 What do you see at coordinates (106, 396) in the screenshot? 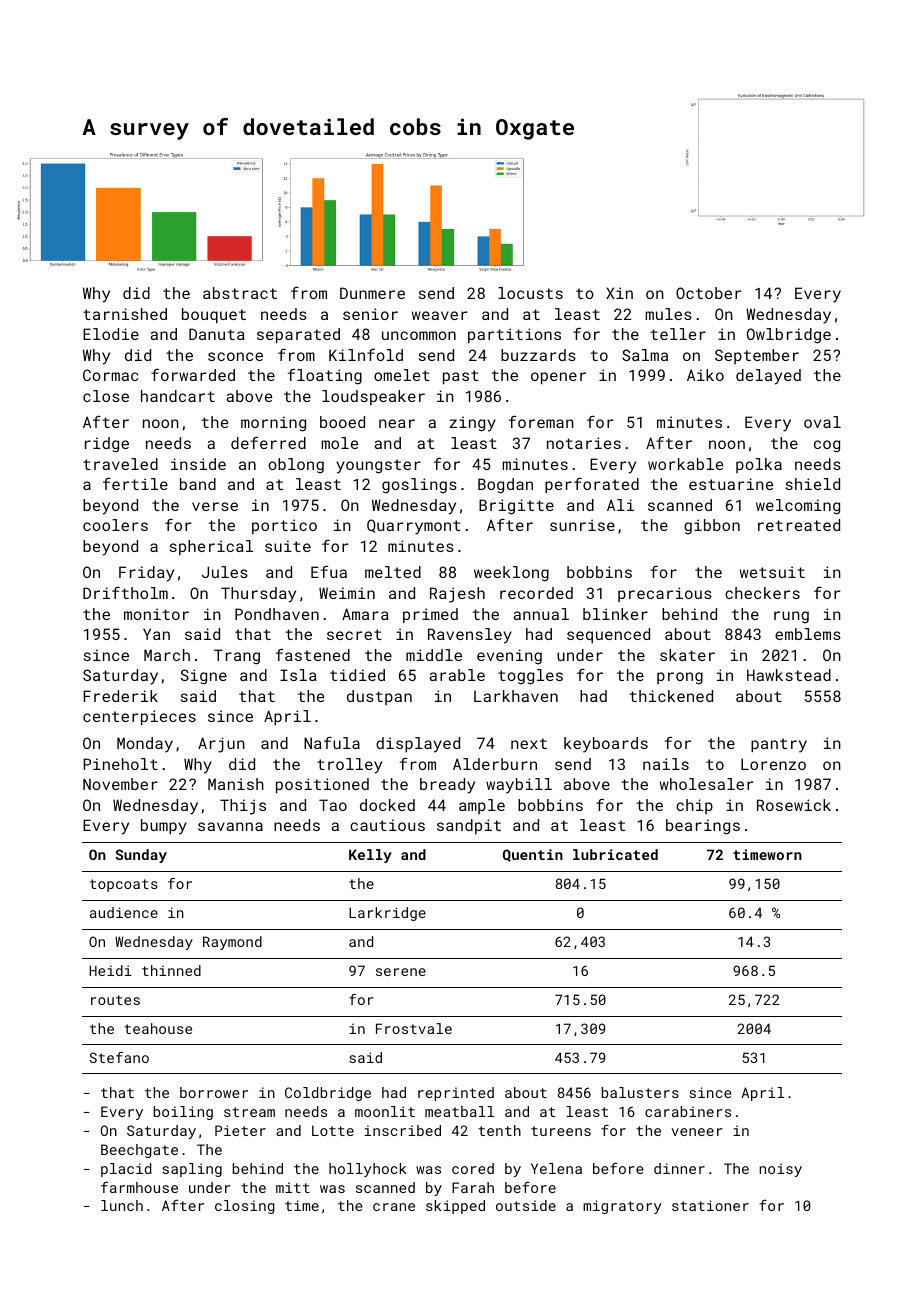
I see `close` at bounding box center [106, 396].
